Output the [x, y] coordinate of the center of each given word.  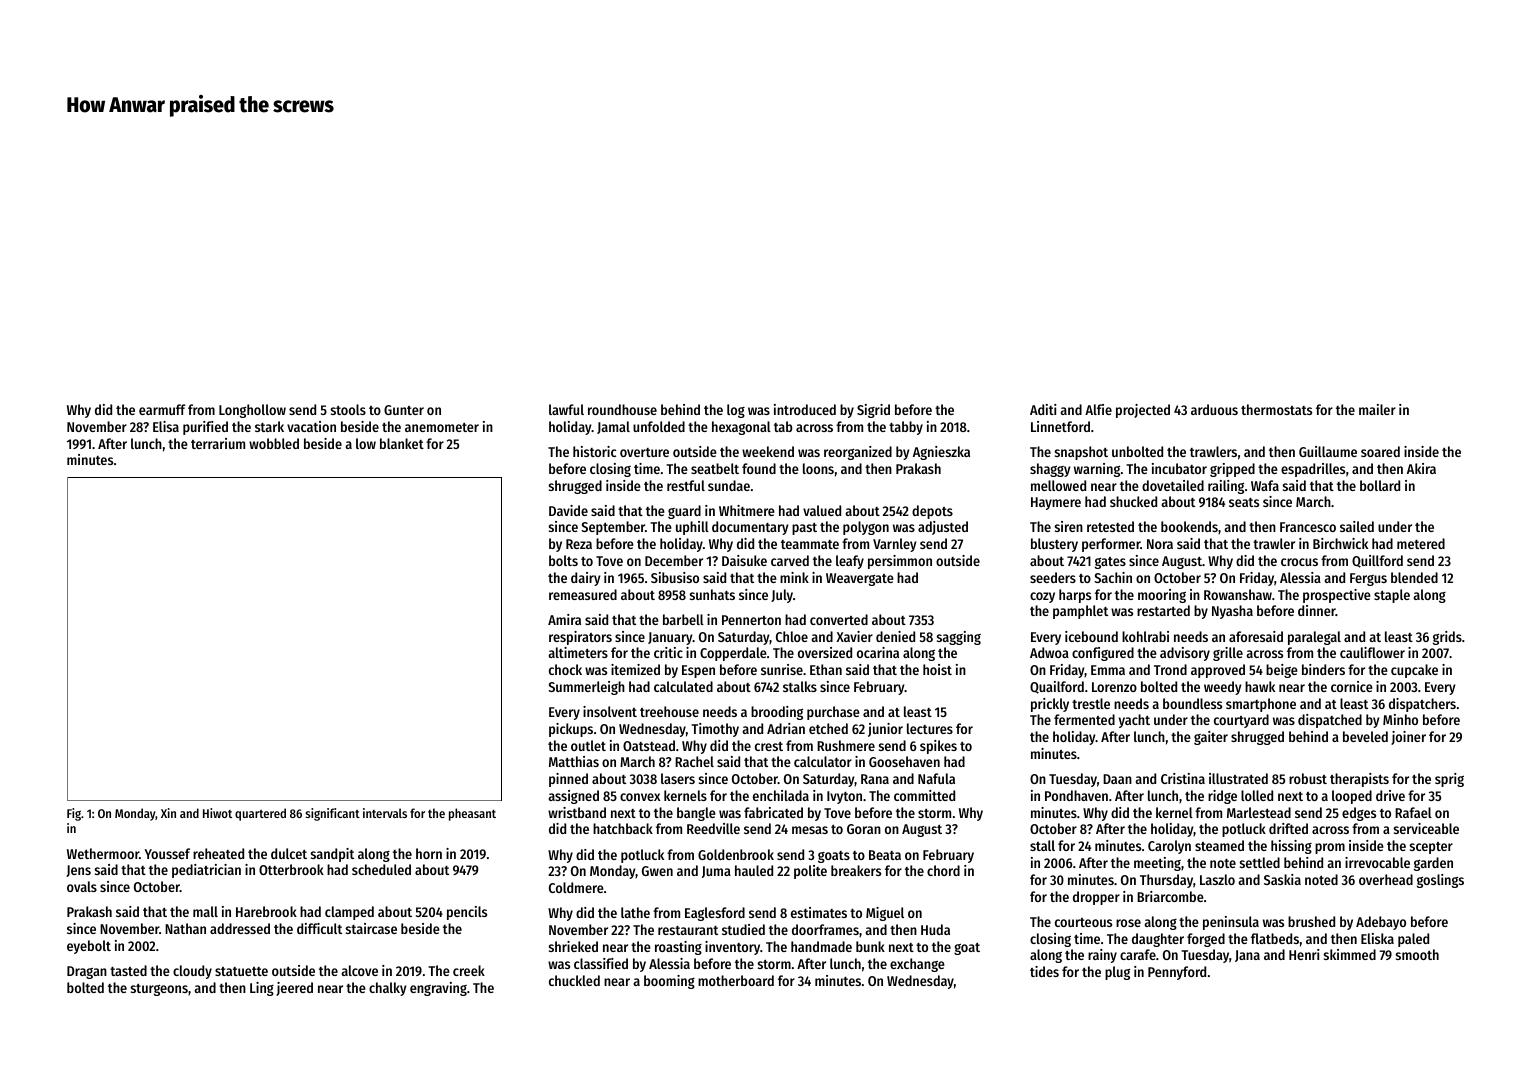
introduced [805, 409]
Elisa [166, 426]
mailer [1377, 409]
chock [565, 669]
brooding [777, 713]
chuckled [574, 980]
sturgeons [159, 990]
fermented [1084, 719]
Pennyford [1177, 973]
